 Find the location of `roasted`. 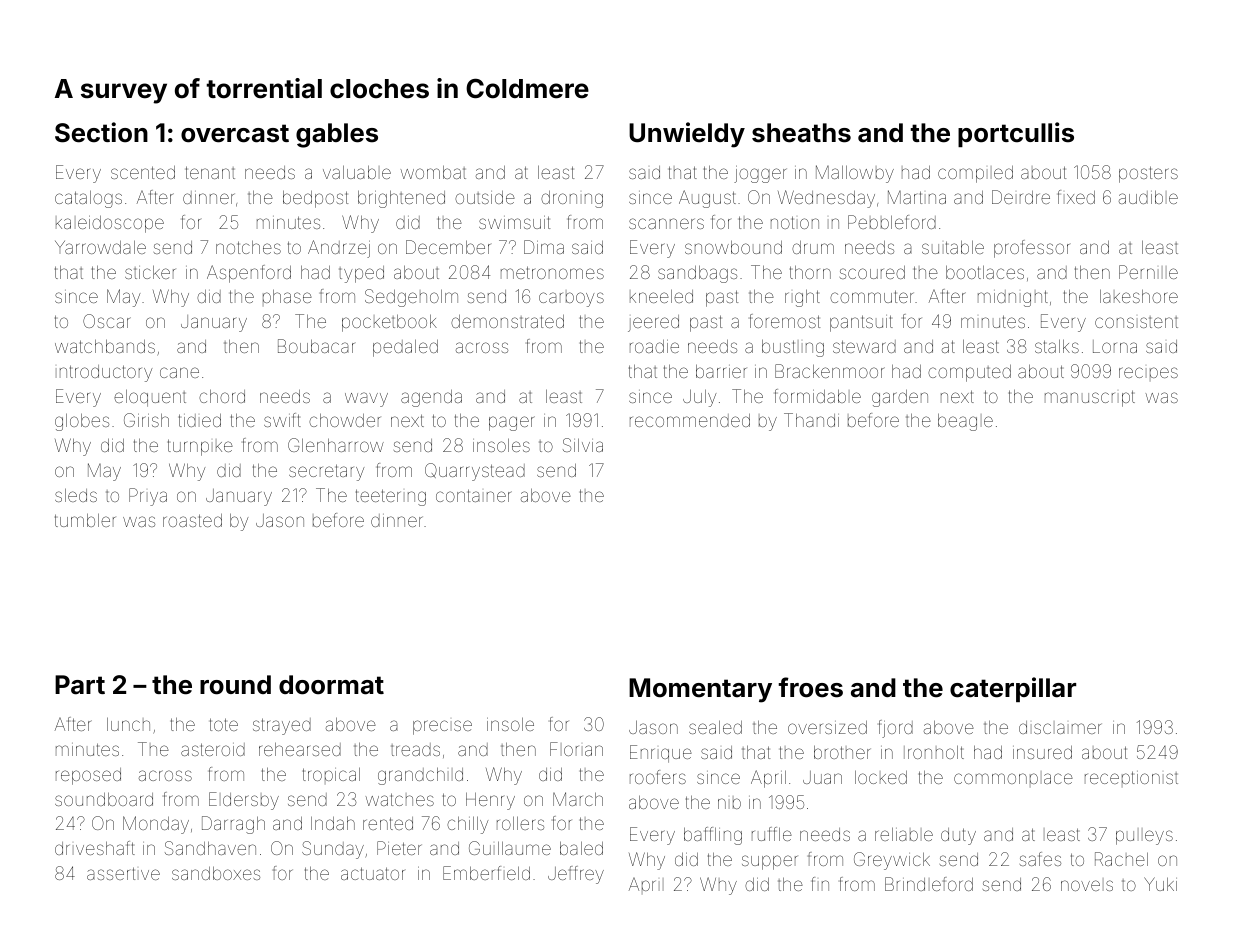

roasted is located at coordinates (192, 520).
